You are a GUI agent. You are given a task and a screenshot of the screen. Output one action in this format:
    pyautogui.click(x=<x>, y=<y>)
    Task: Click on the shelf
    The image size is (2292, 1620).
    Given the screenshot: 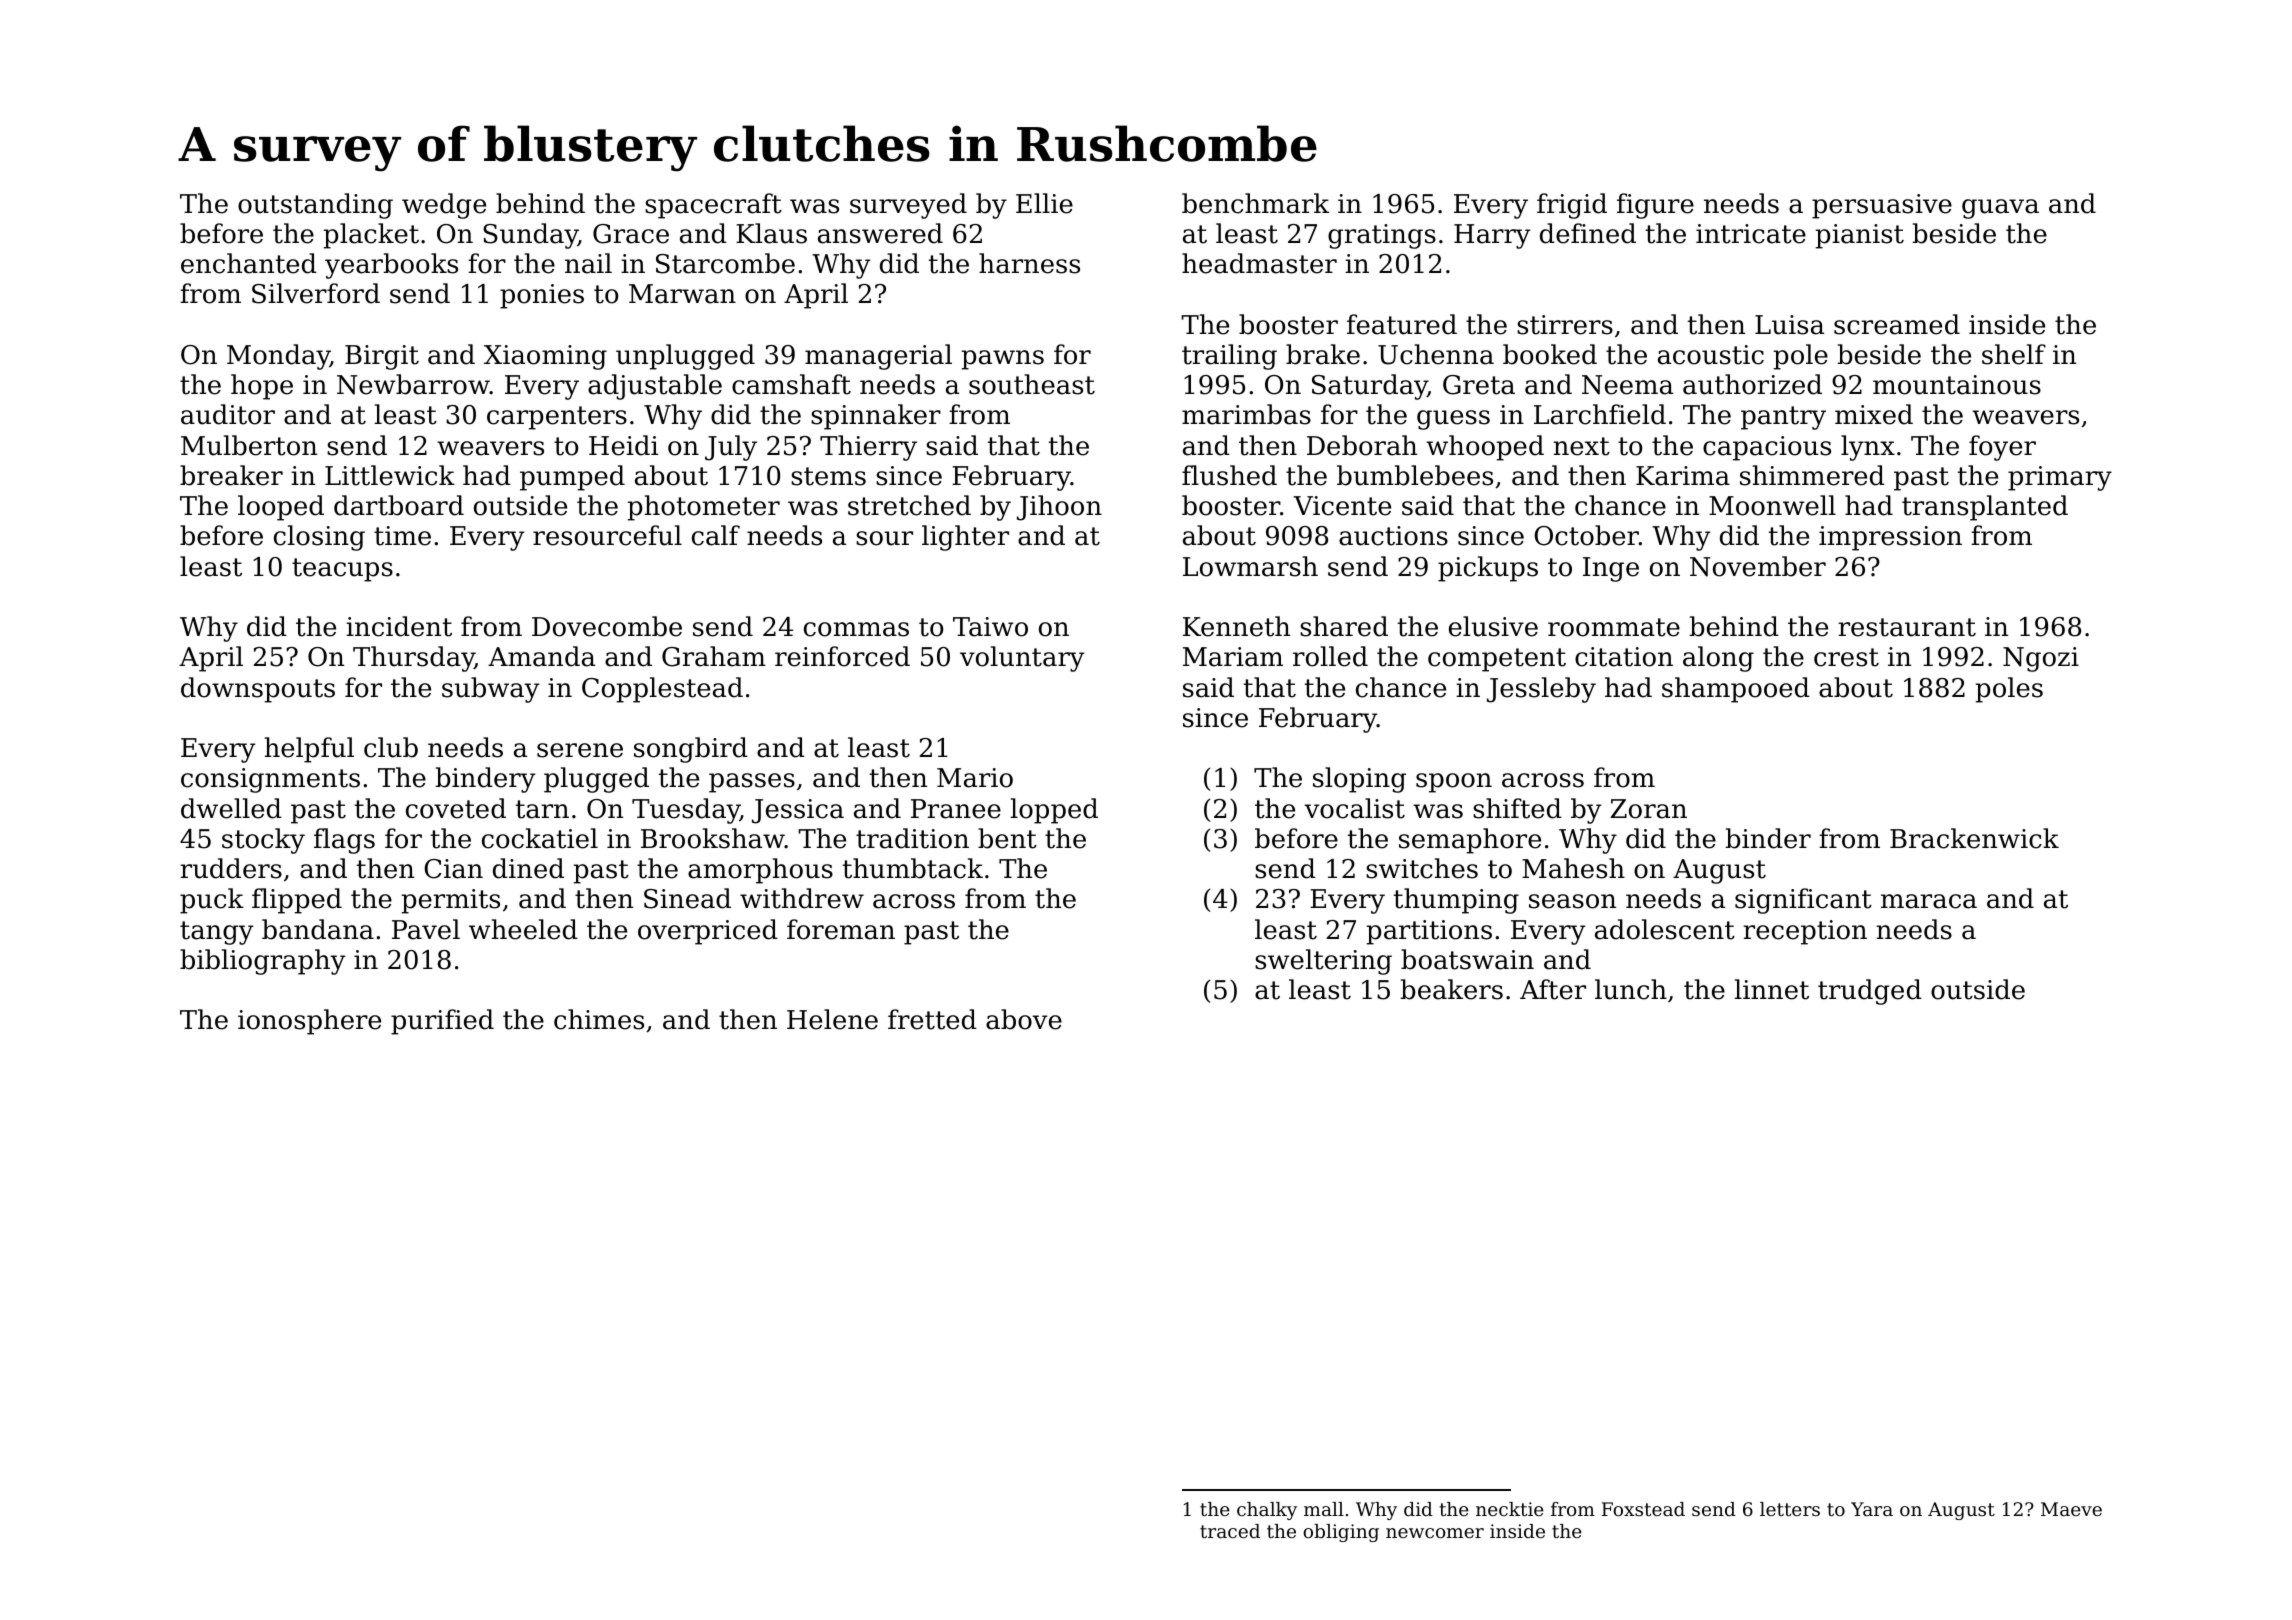 What is the action you would take?
    pyautogui.click(x=2014, y=354)
